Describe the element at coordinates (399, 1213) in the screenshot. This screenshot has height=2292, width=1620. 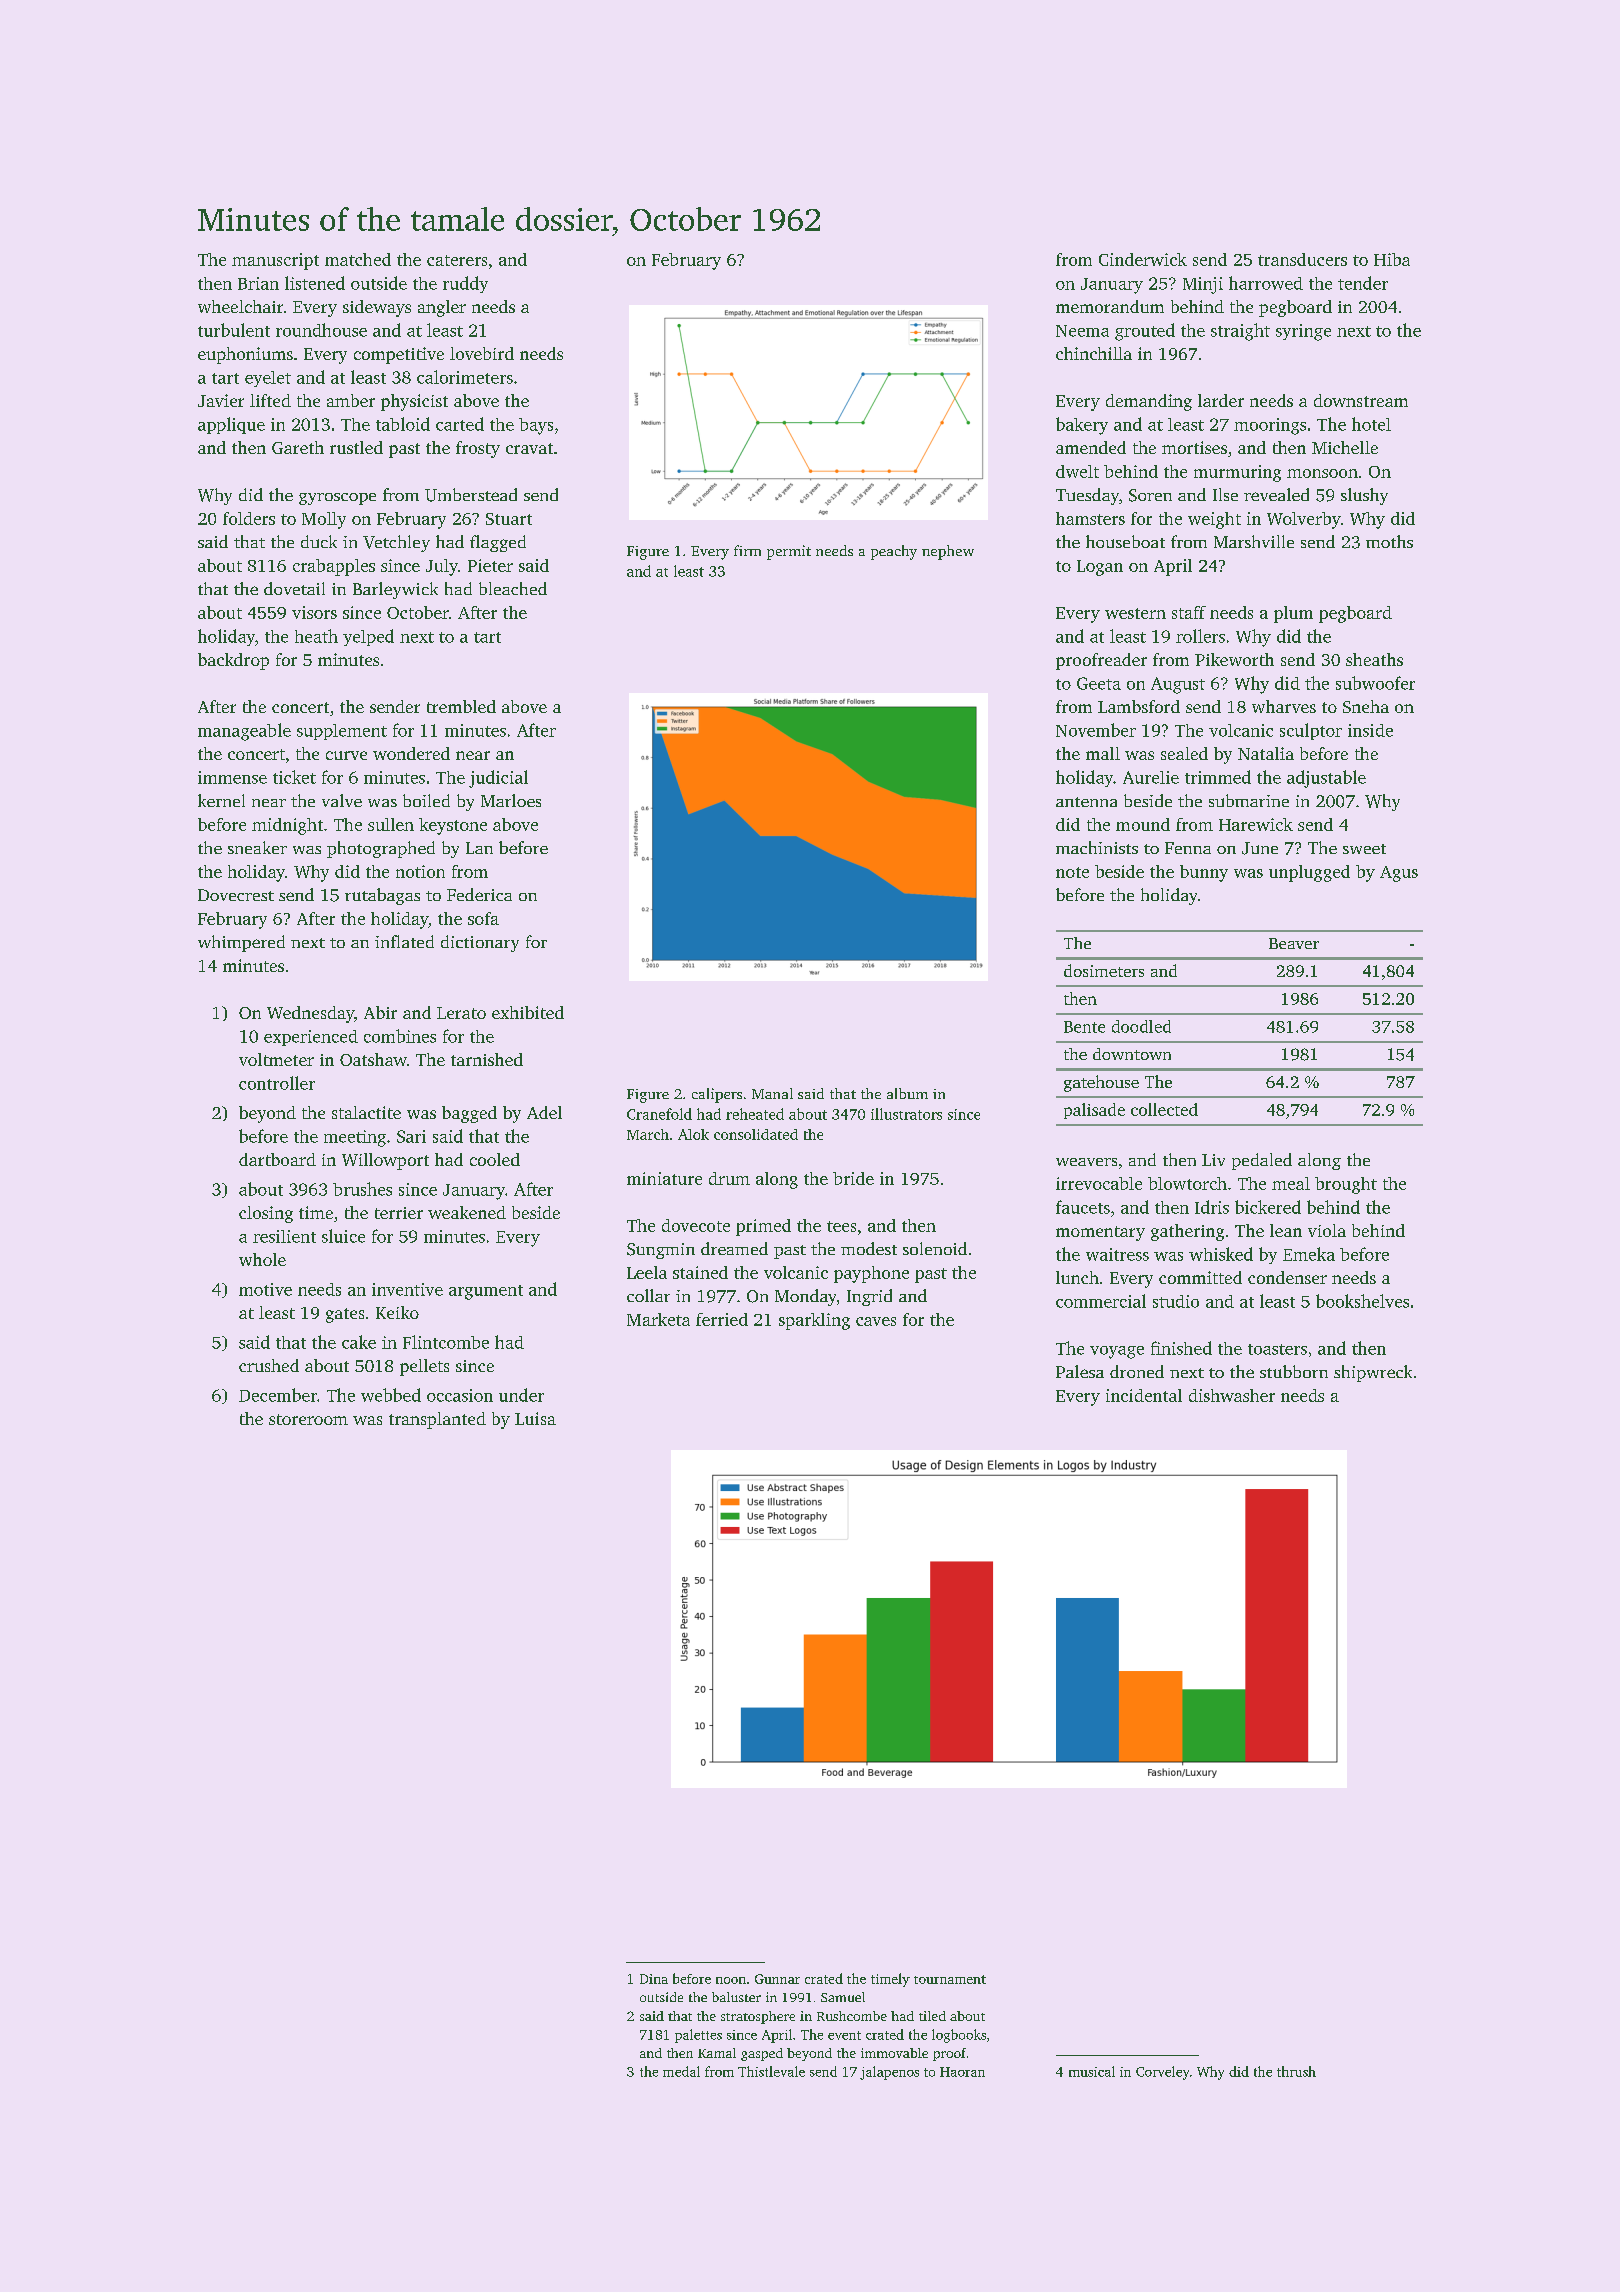
I see `terrier` at that location.
